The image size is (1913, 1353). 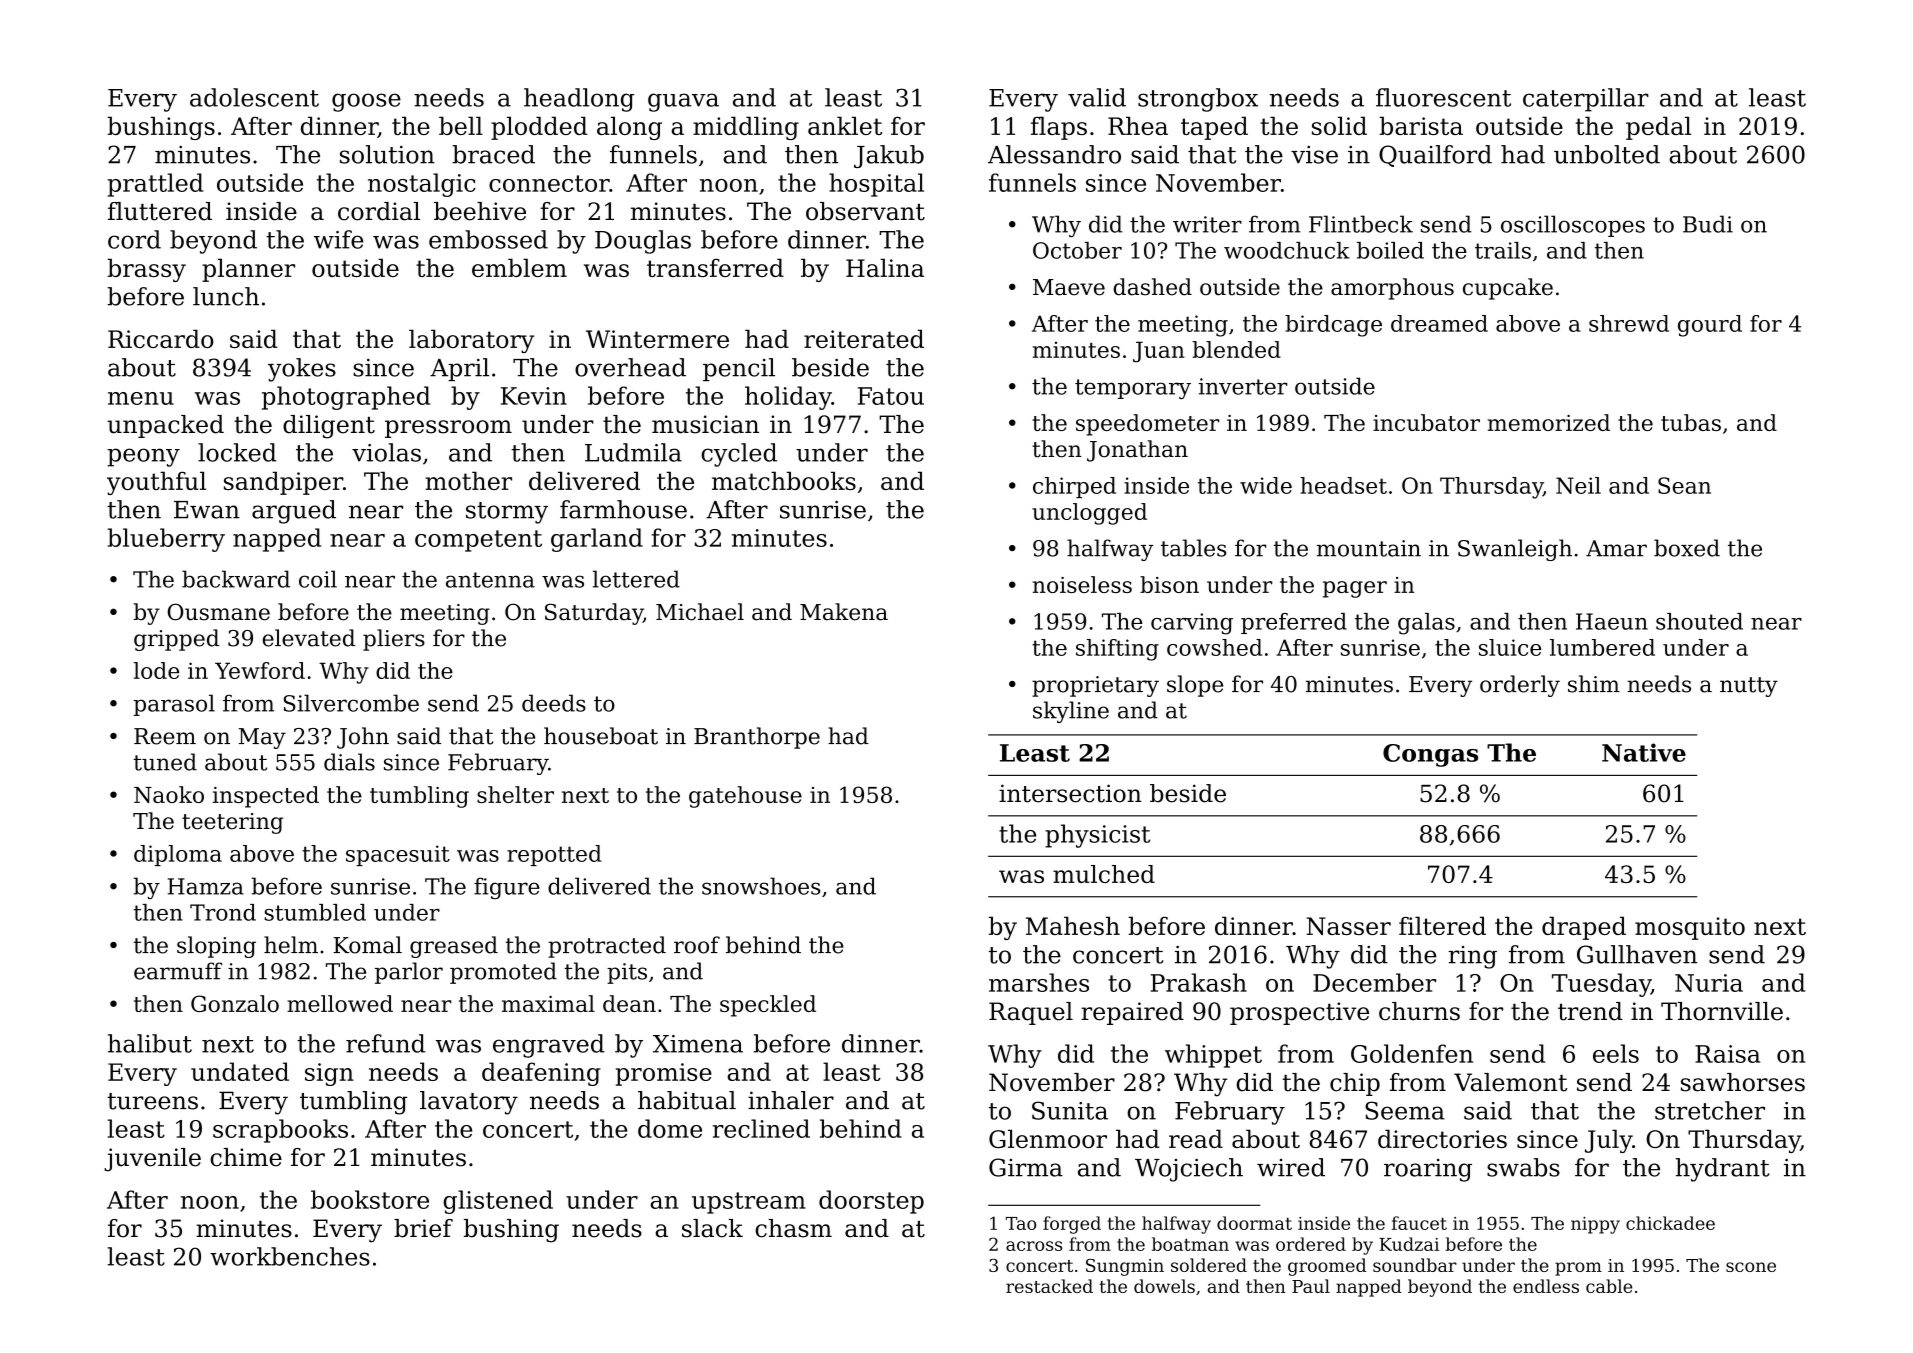 I want to click on sluice, so click(x=1510, y=647).
